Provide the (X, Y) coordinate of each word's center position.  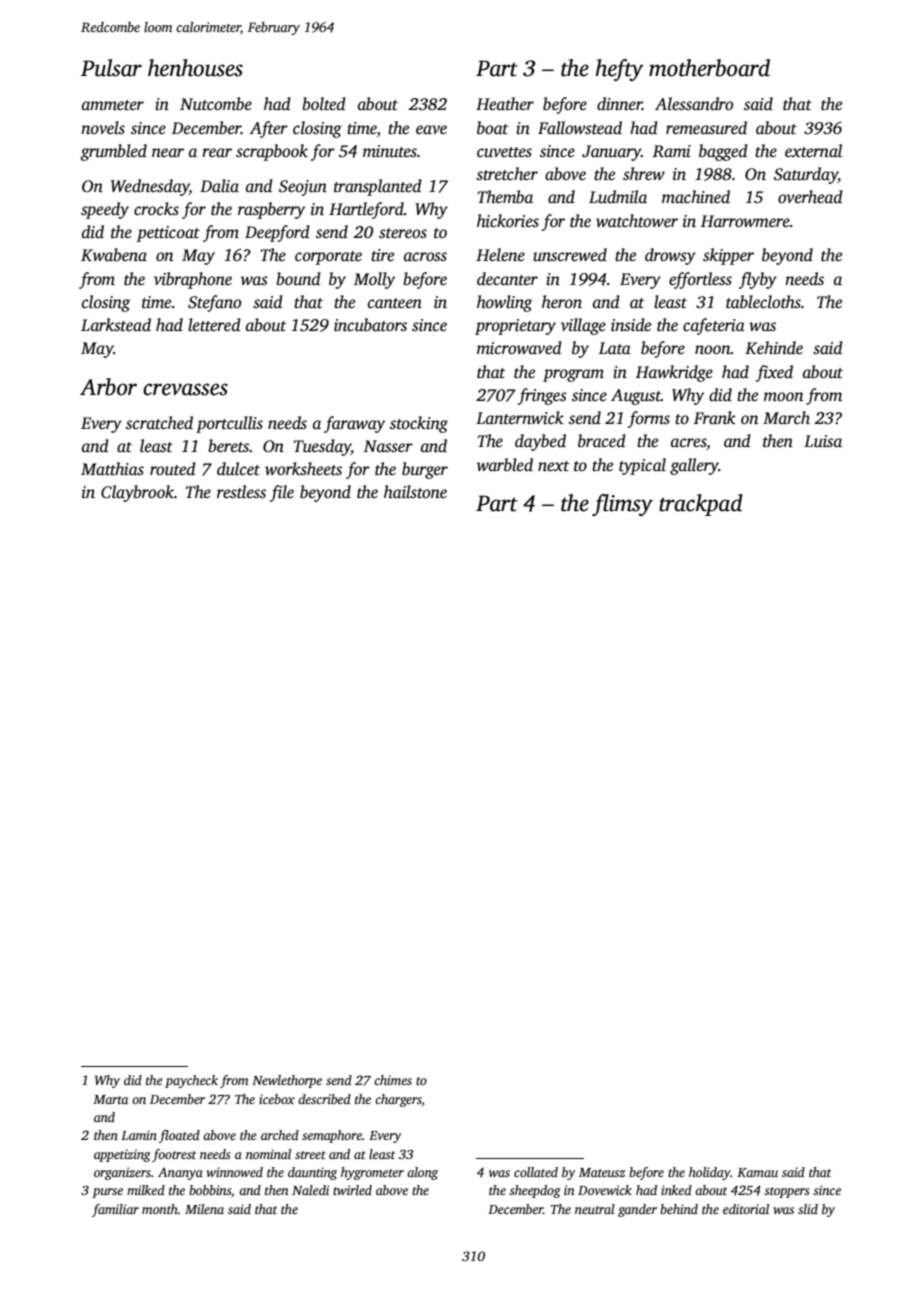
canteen (395, 303)
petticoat (168, 234)
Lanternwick (520, 418)
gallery (694, 466)
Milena (204, 1209)
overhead (810, 197)
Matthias (112, 469)
